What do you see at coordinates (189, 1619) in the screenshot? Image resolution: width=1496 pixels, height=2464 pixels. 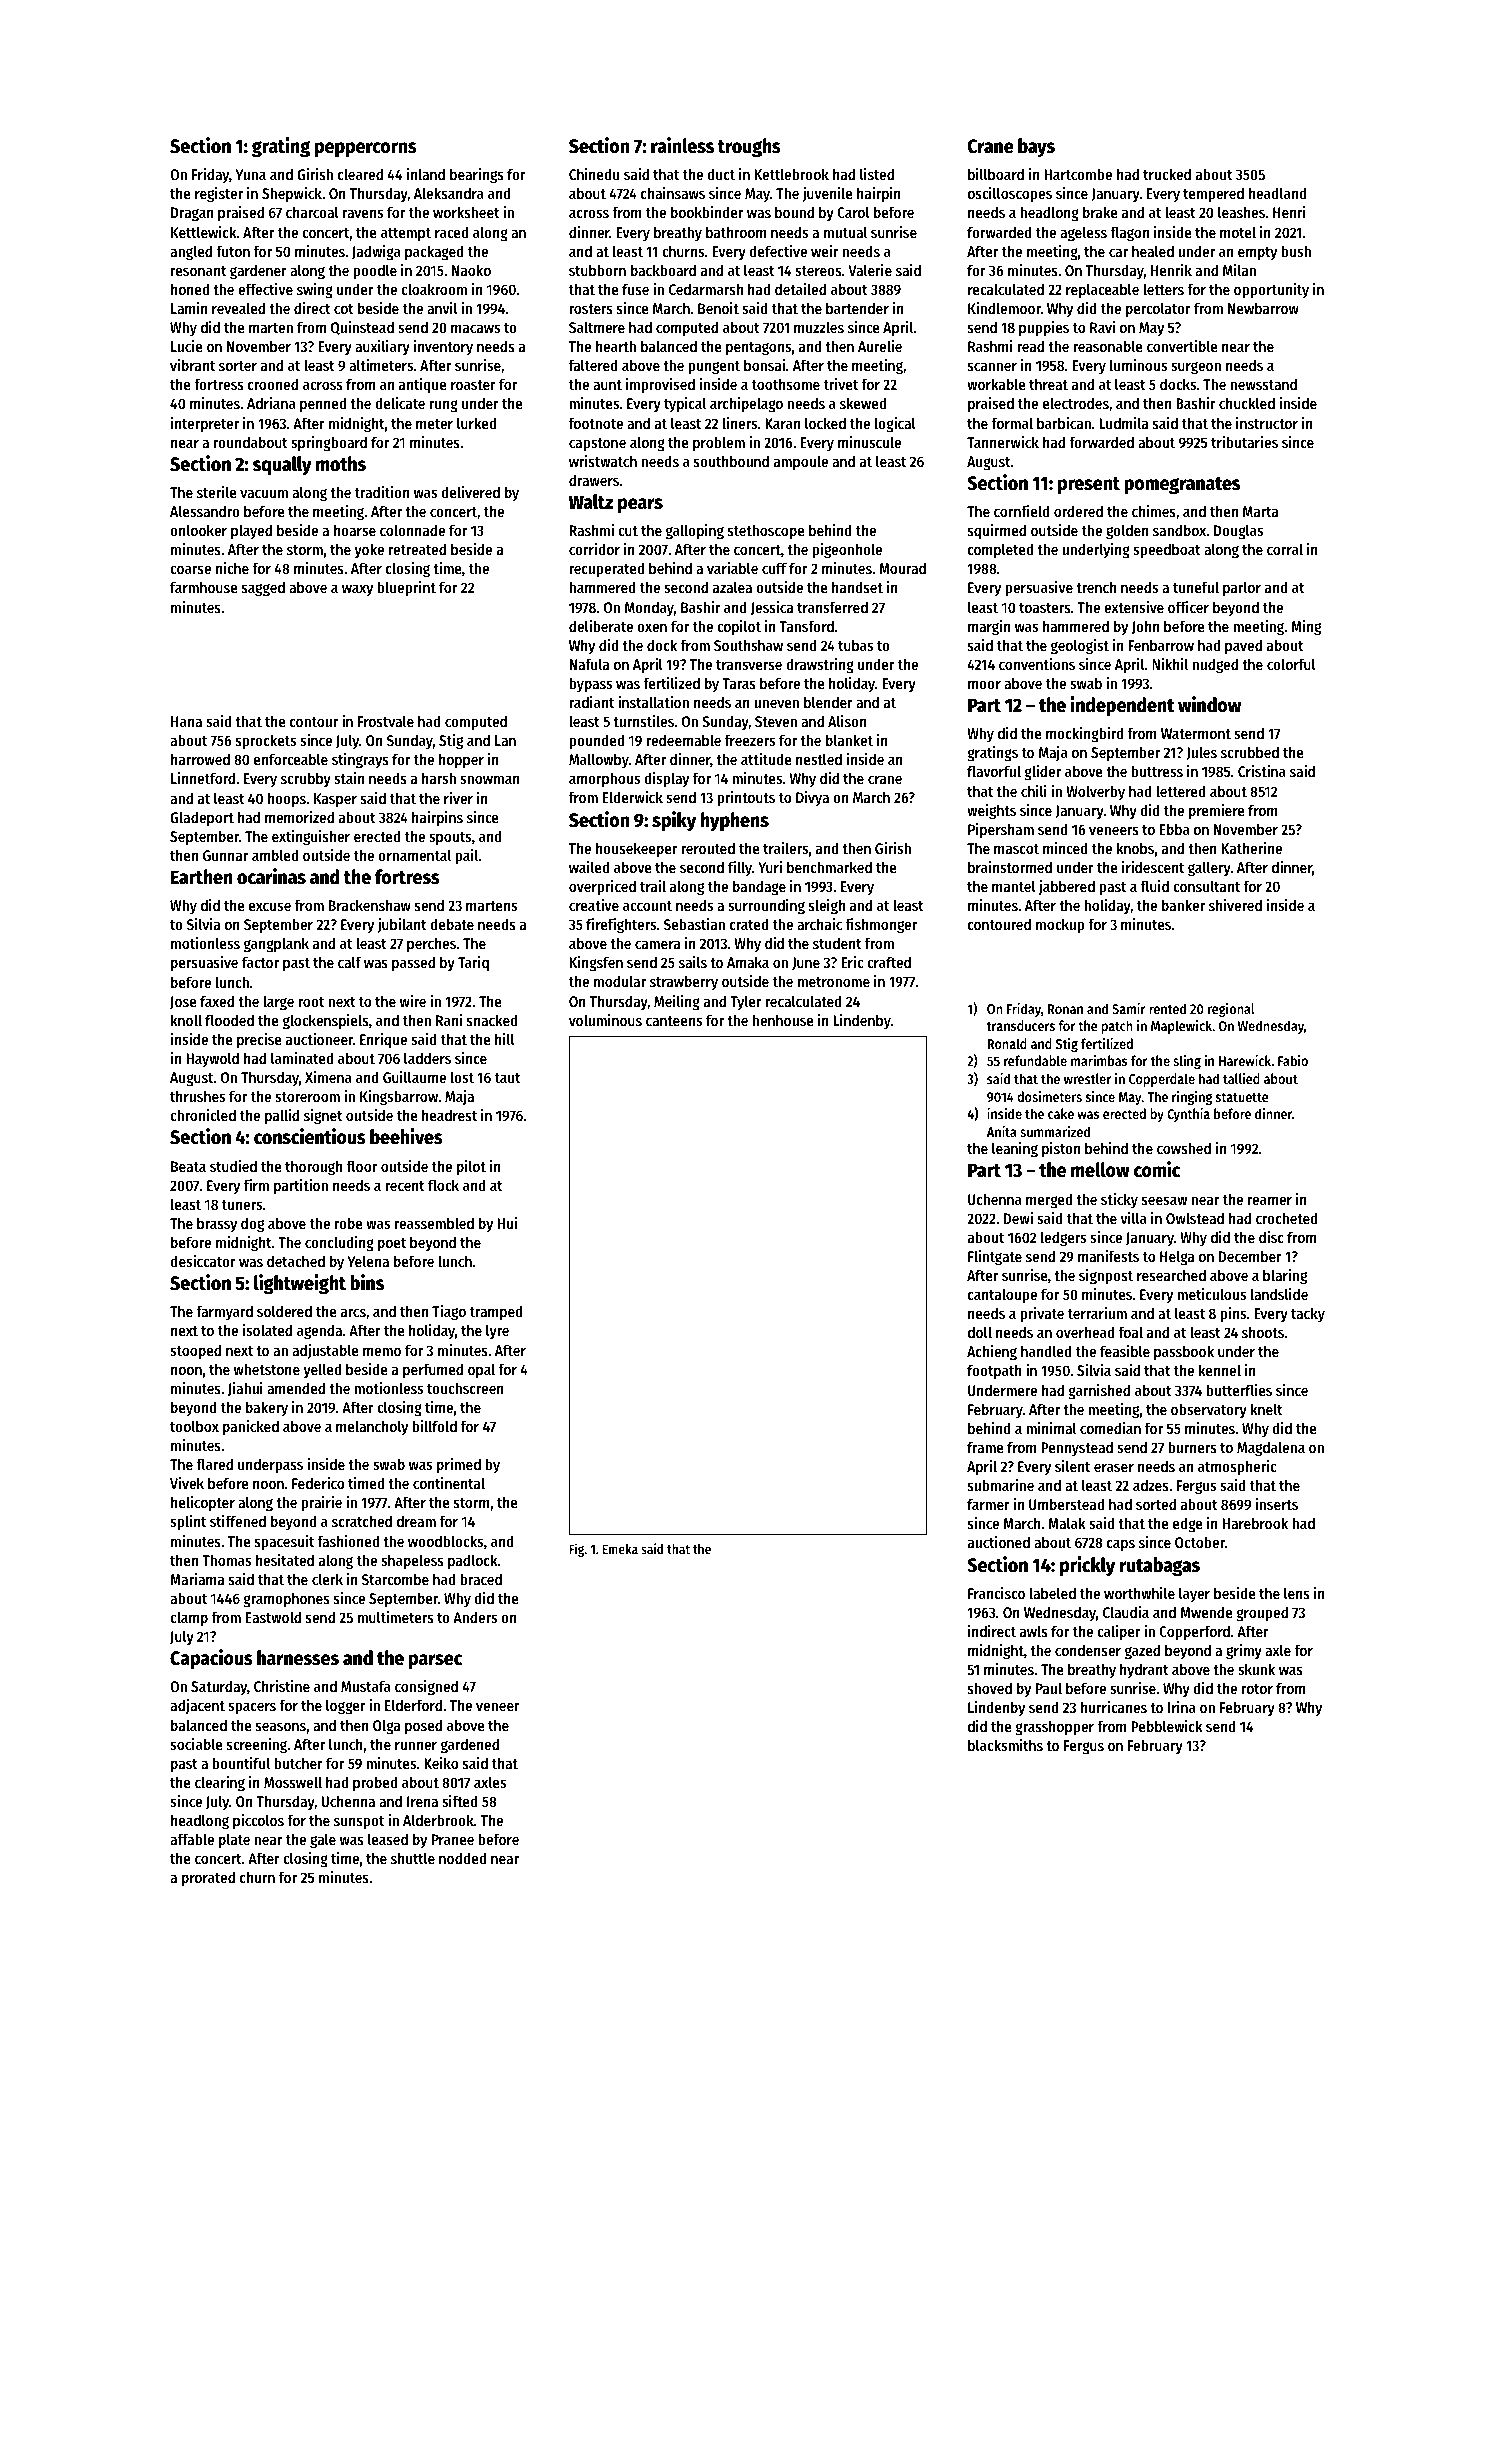 I see `clamp` at bounding box center [189, 1619].
